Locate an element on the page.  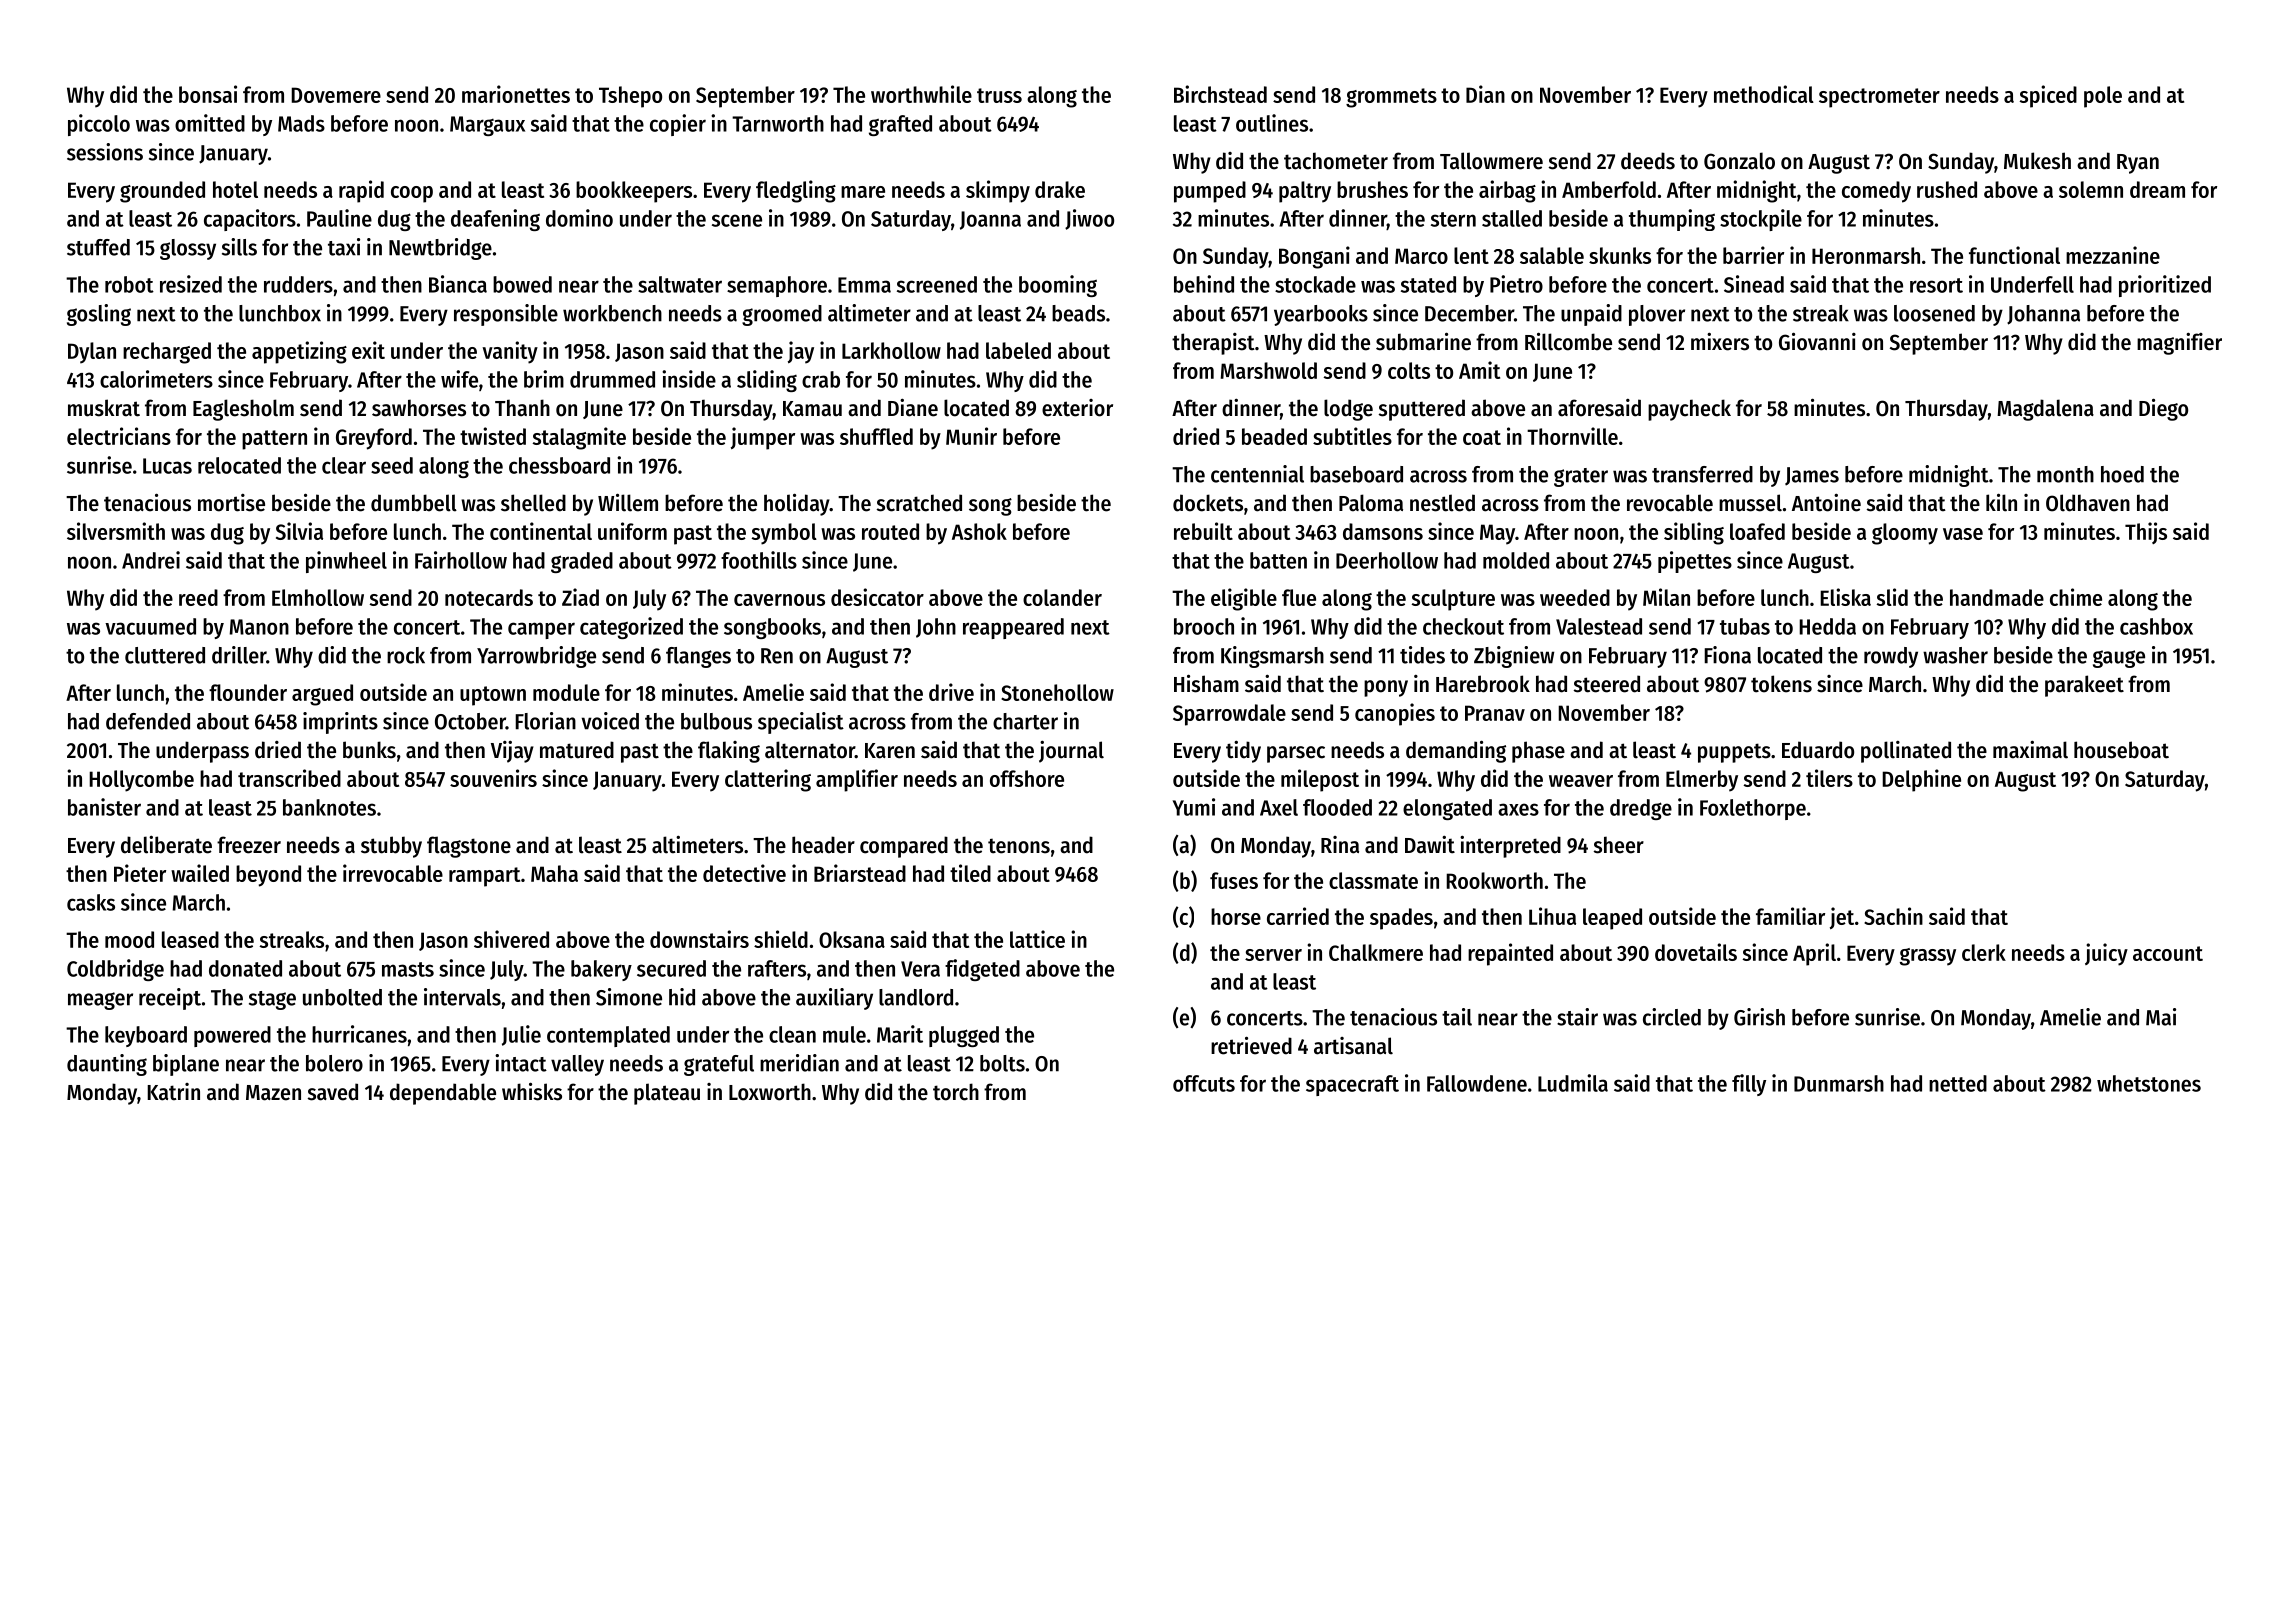
methodical is located at coordinates (1764, 94).
